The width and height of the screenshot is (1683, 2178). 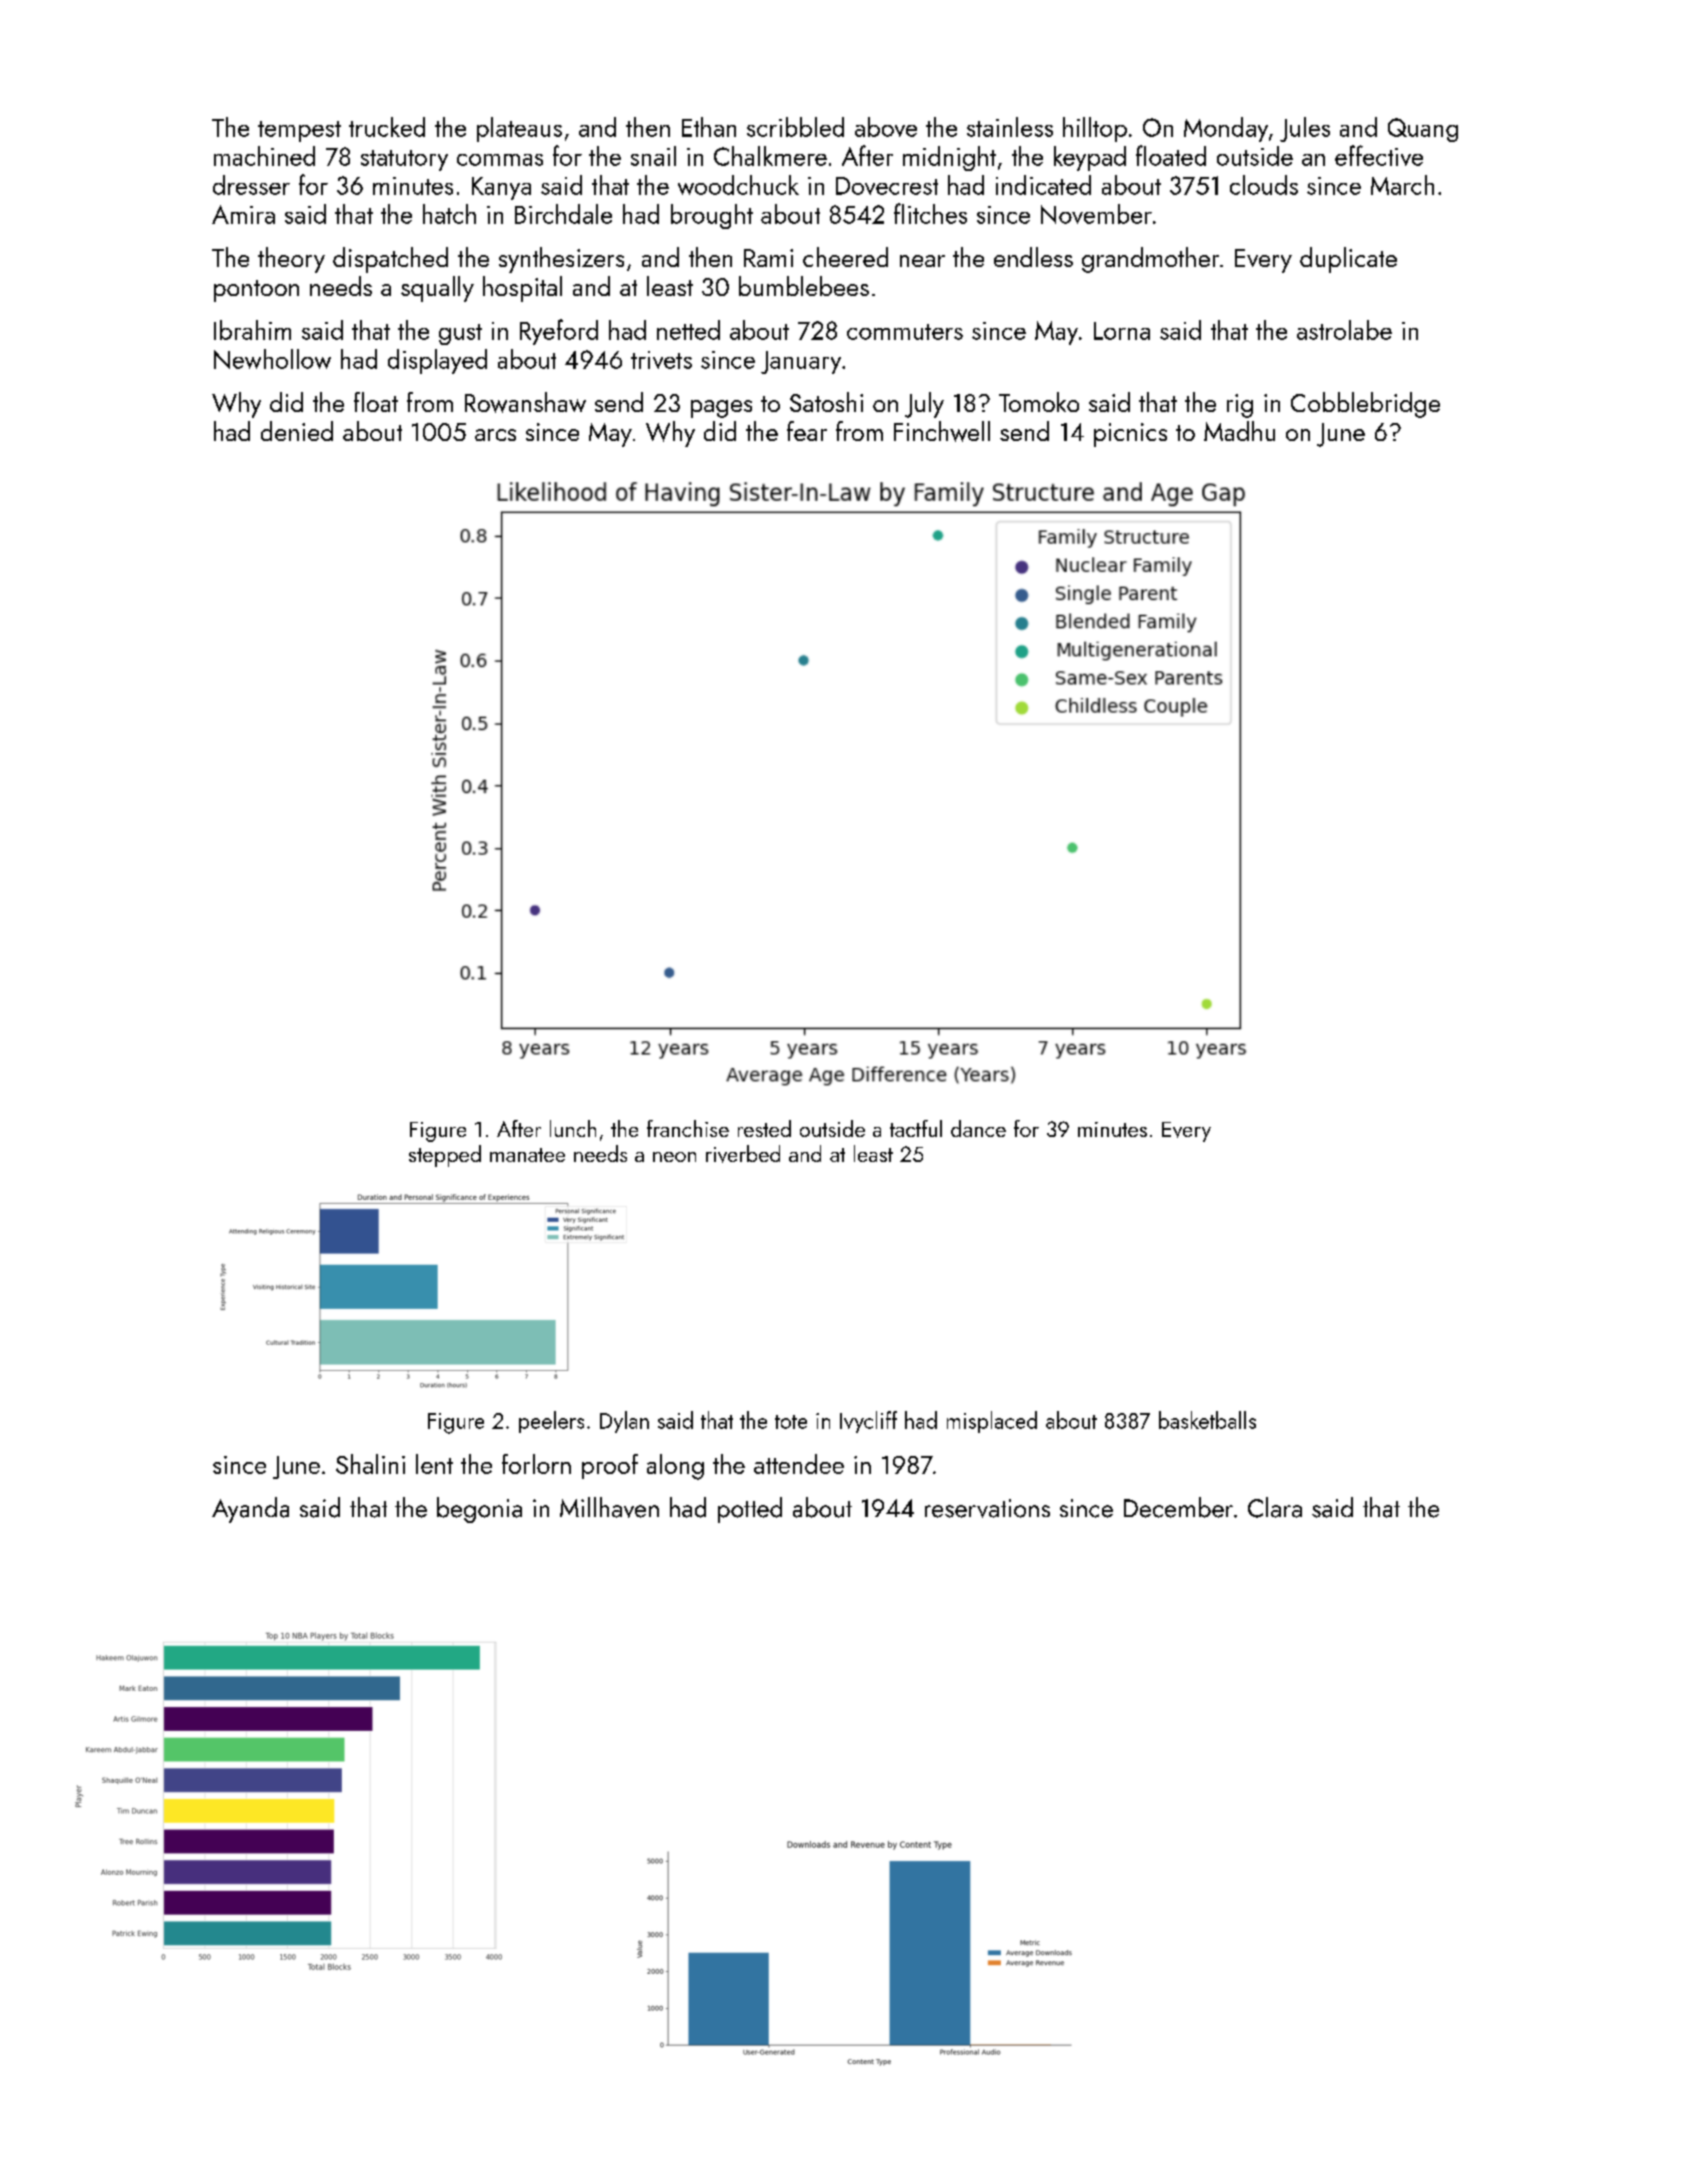 What do you see at coordinates (445, 1156) in the screenshot?
I see `stepped` at bounding box center [445, 1156].
